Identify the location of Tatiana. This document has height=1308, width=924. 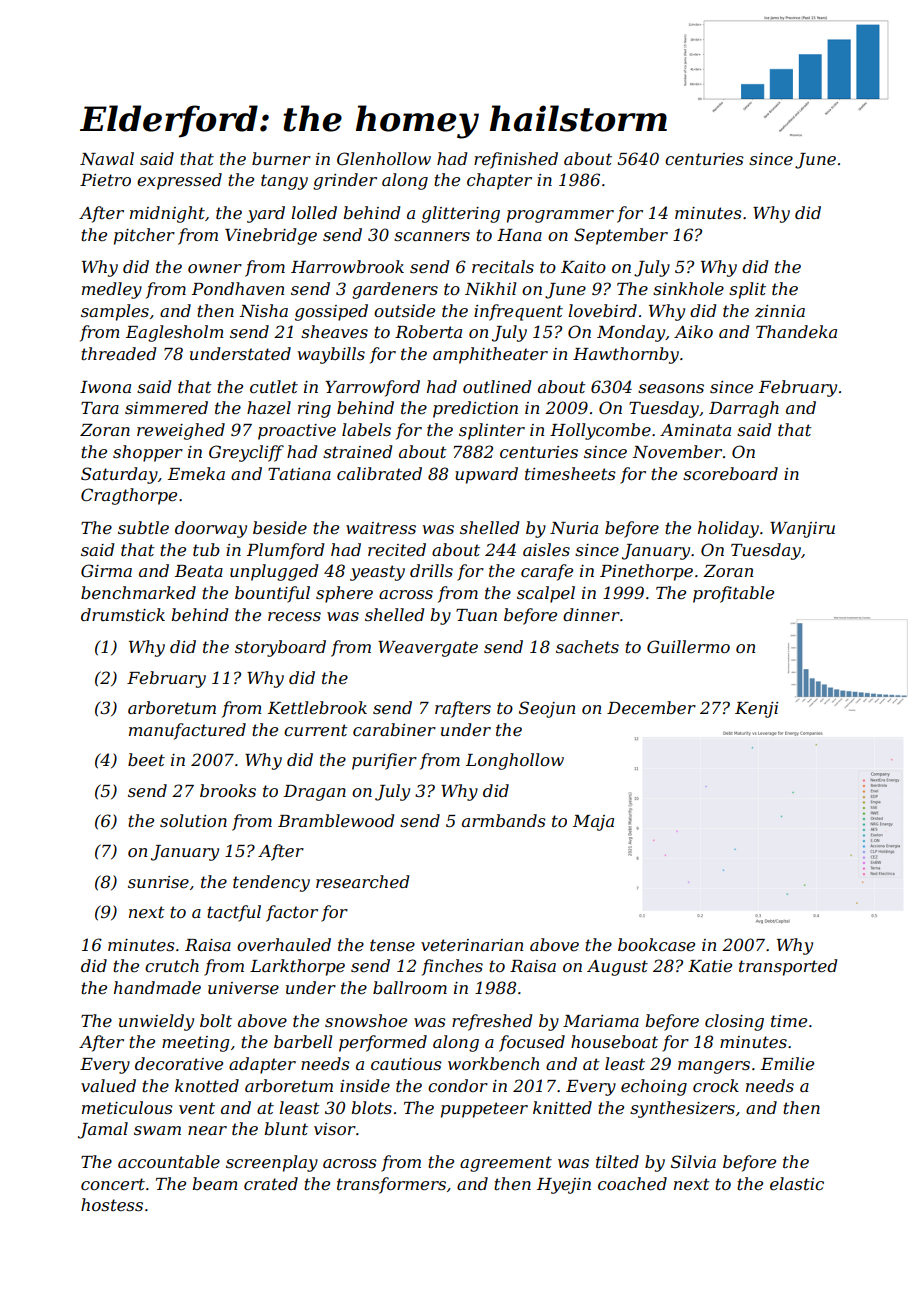
(299, 474).
